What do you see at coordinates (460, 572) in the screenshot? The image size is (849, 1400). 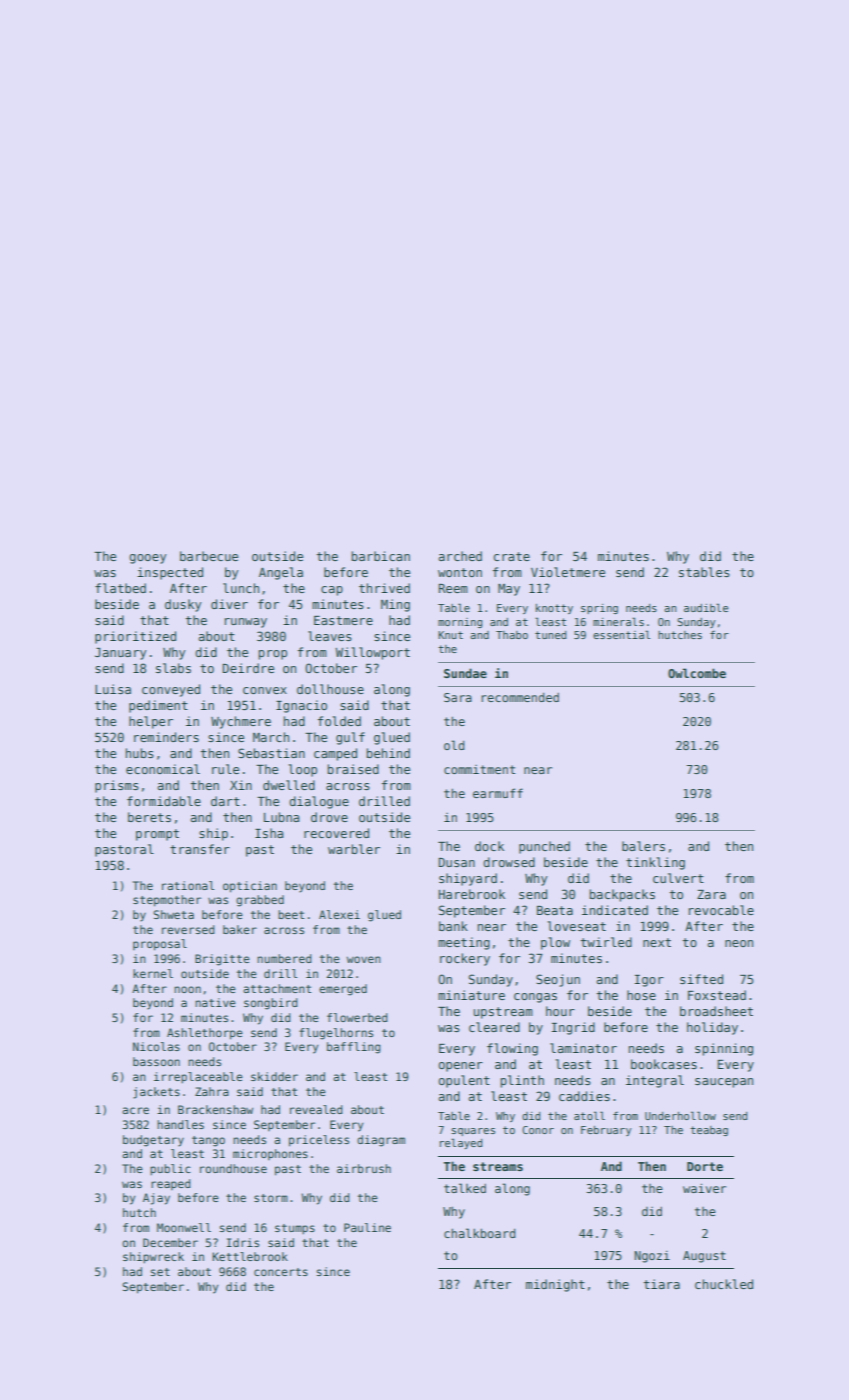 I see `wonton` at bounding box center [460, 572].
